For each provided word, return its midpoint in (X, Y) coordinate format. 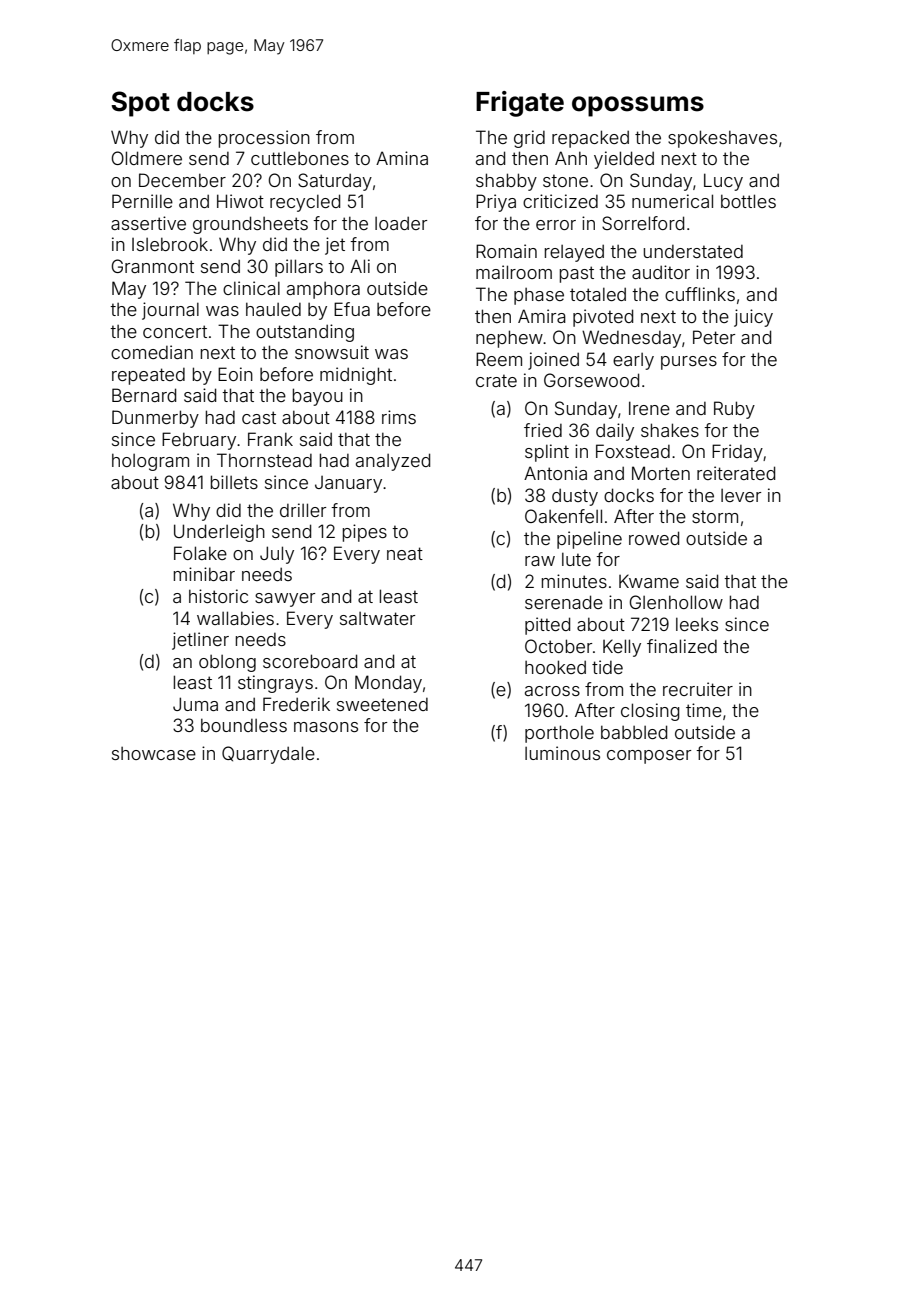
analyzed (393, 462)
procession (264, 139)
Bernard (144, 395)
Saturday (335, 182)
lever (741, 495)
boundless (244, 725)
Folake (200, 553)
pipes (365, 533)
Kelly (622, 648)
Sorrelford (643, 223)
